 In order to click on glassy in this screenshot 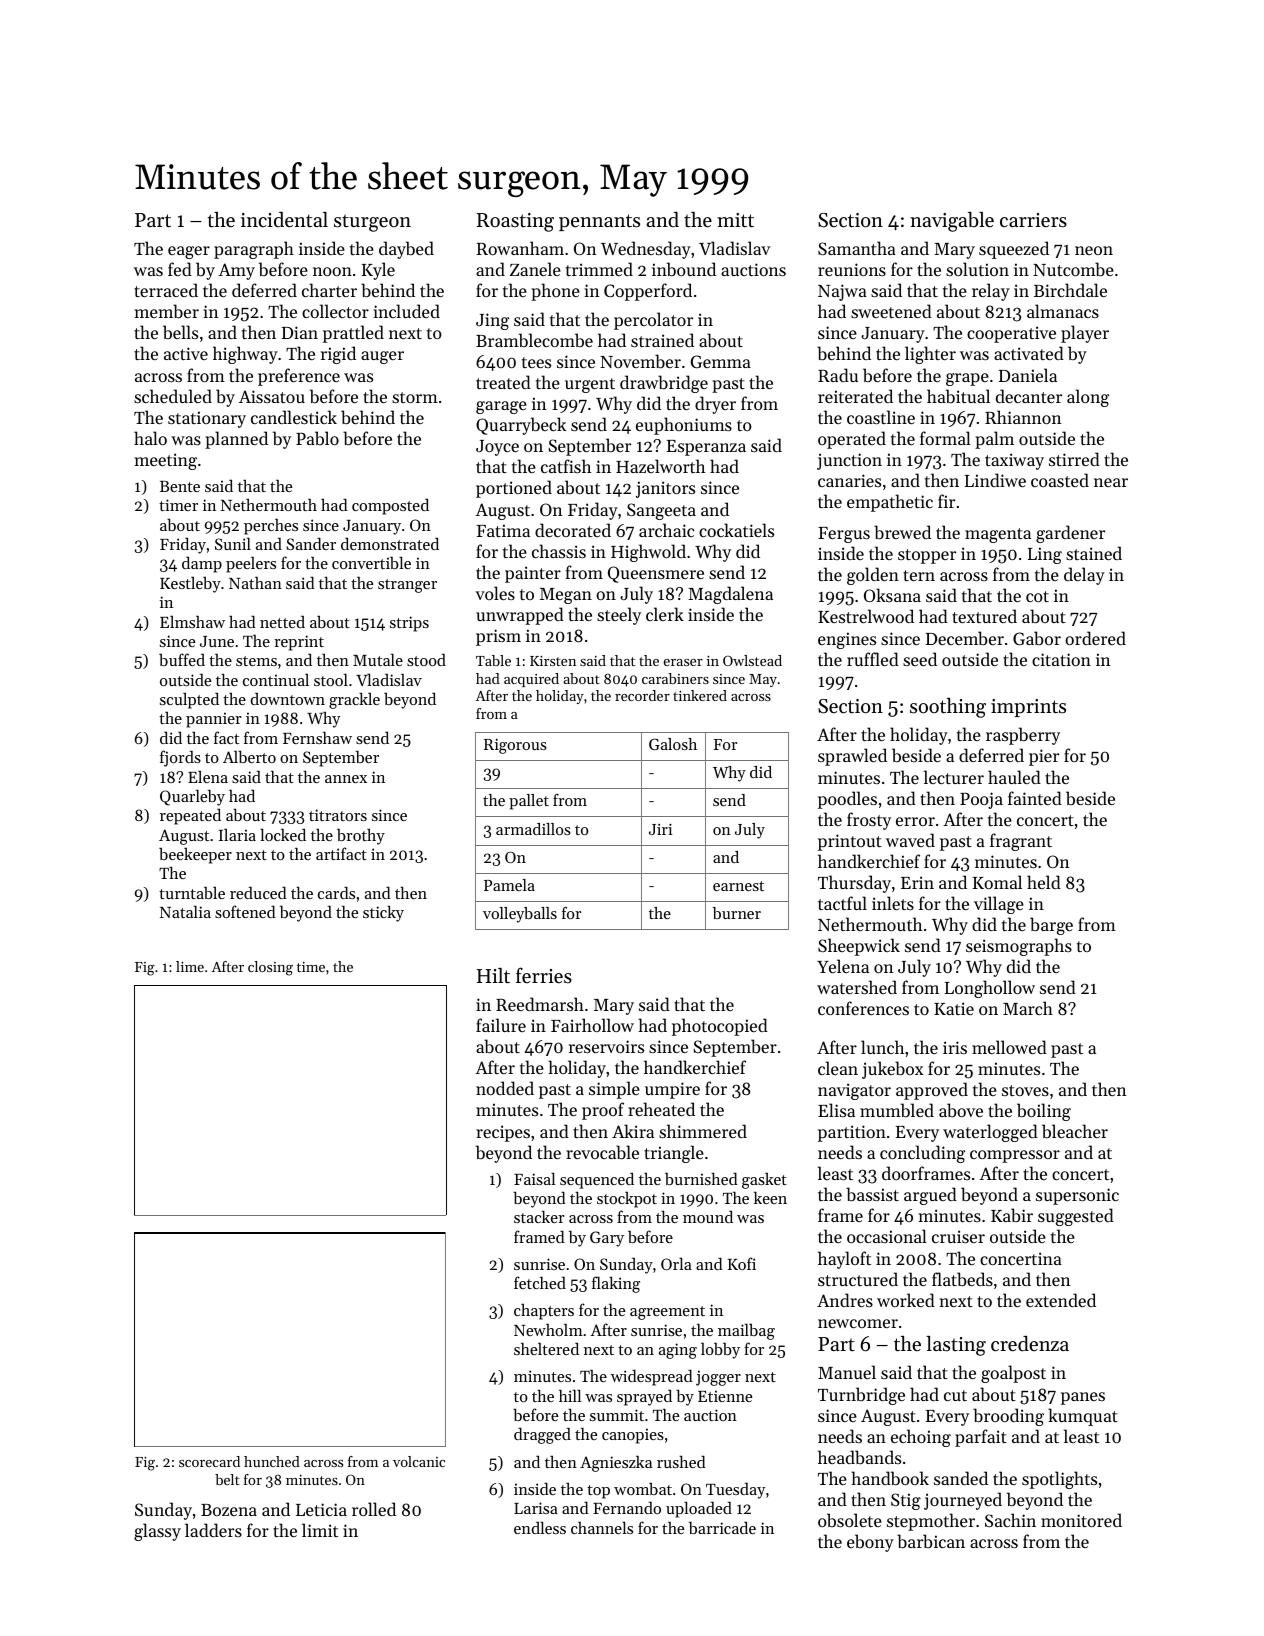, I will do `click(157, 1532)`.
